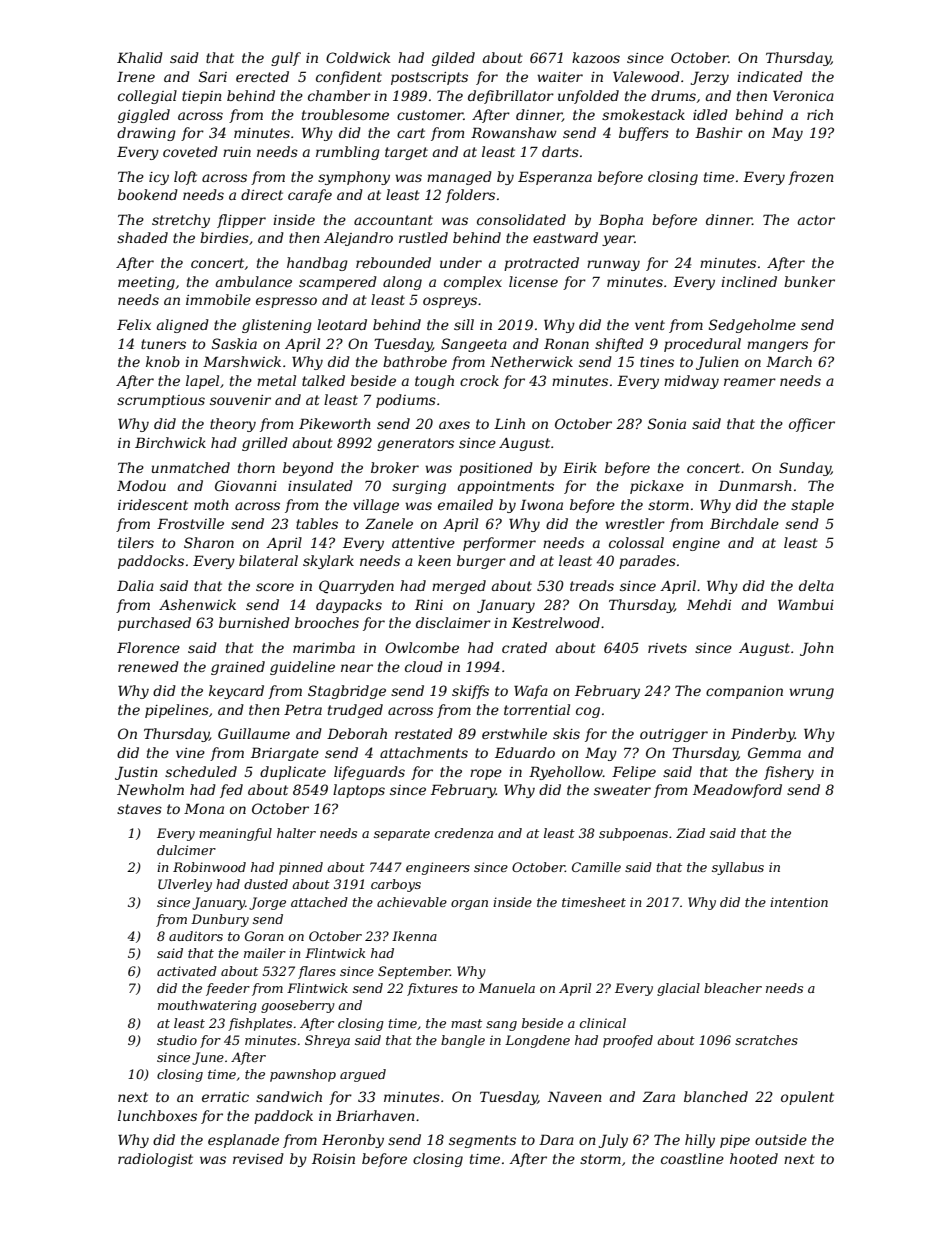 This screenshot has width=952, height=1233. I want to click on outside, so click(781, 1139).
